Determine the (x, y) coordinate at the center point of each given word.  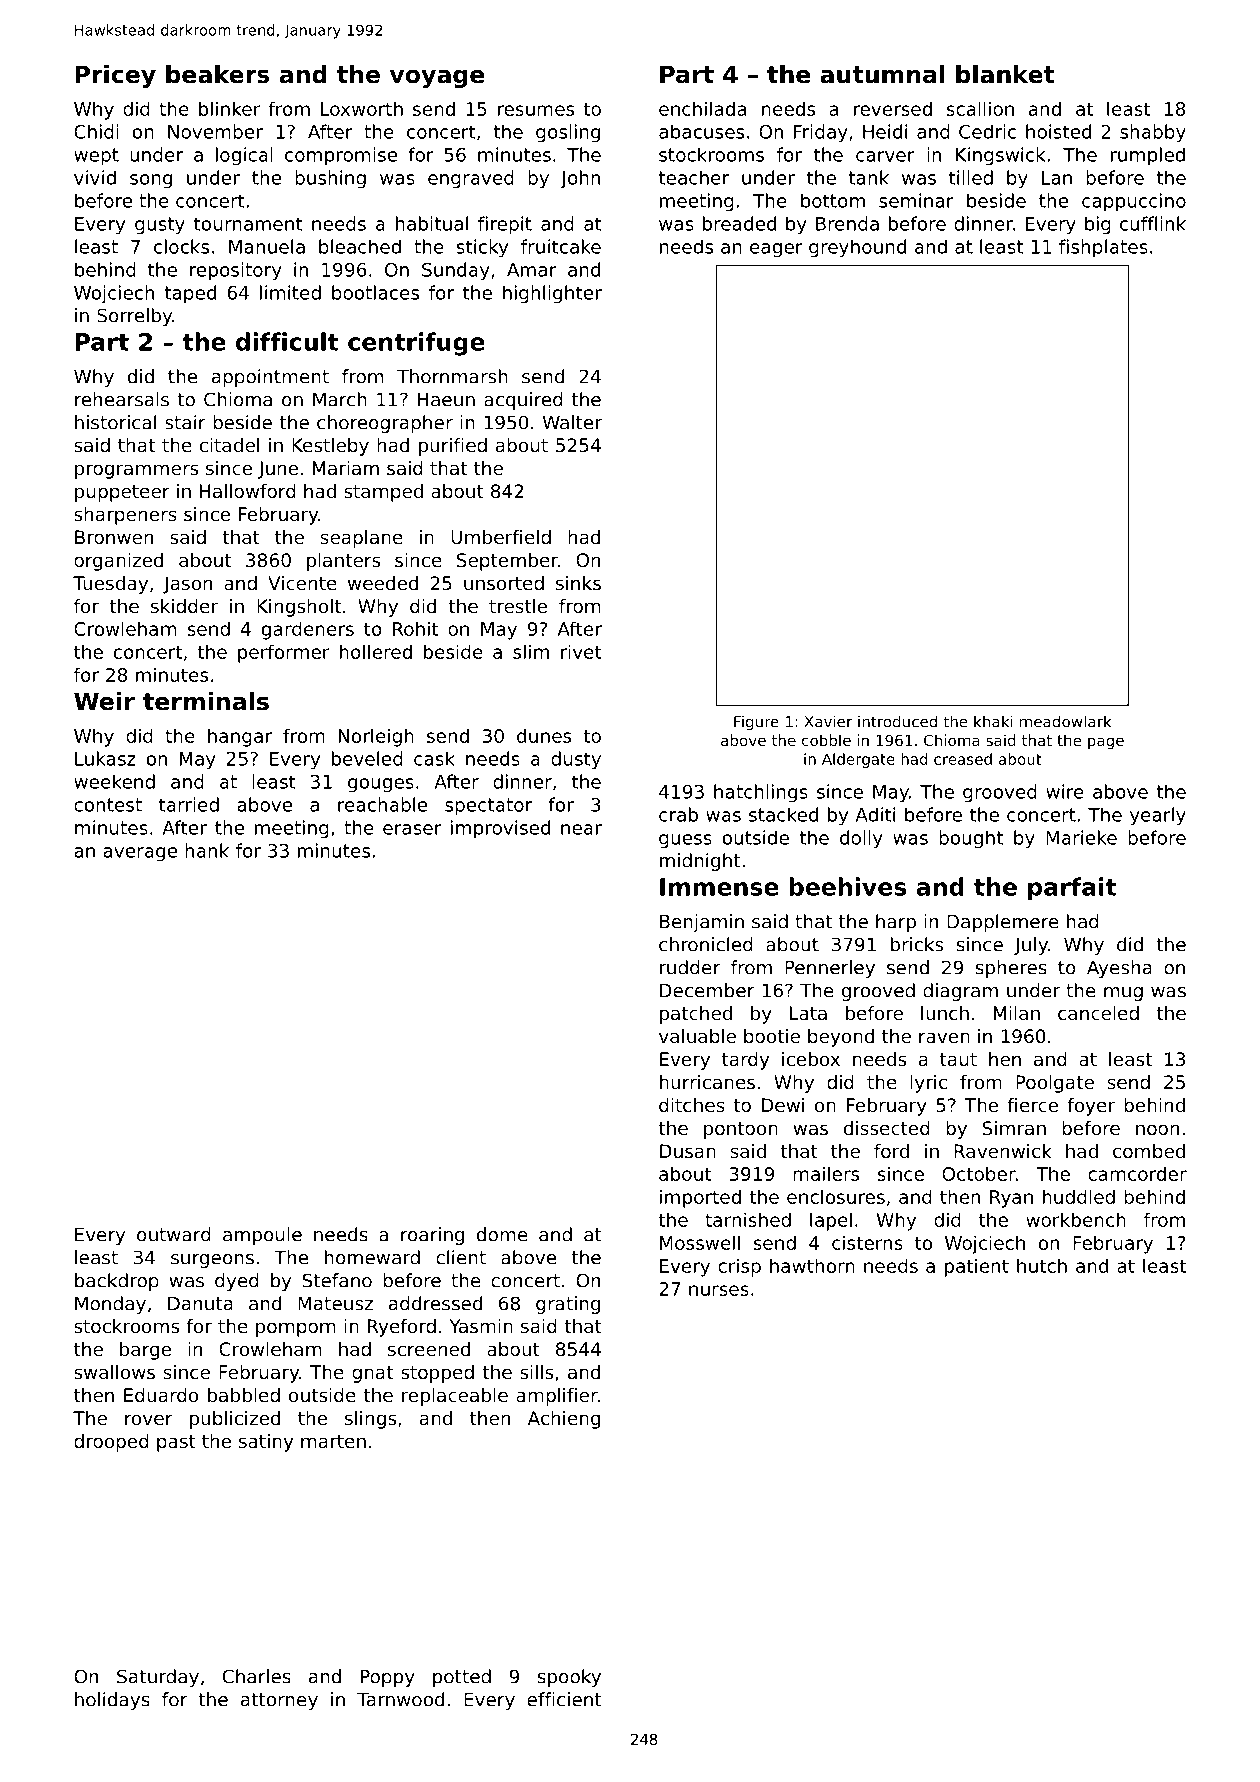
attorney (279, 1701)
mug (1123, 994)
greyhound (857, 248)
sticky (482, 248)
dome (502, 1234)
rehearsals (122, 399)
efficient (565, 1699)
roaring (432, 1236)
